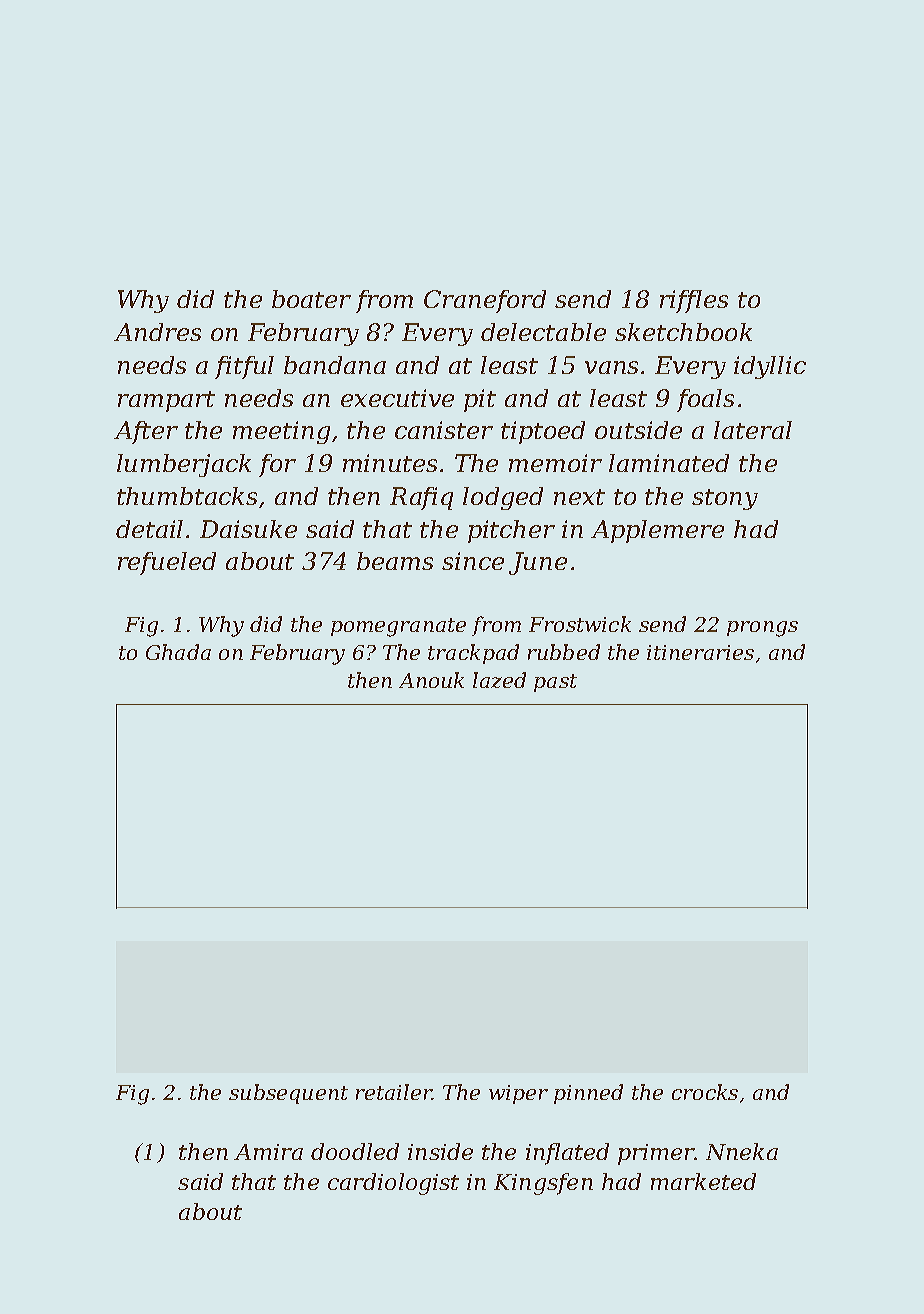  What do you see at coordinates (178, 652) in the image?
I see `Ghada` at bounding box center [178, 652].
